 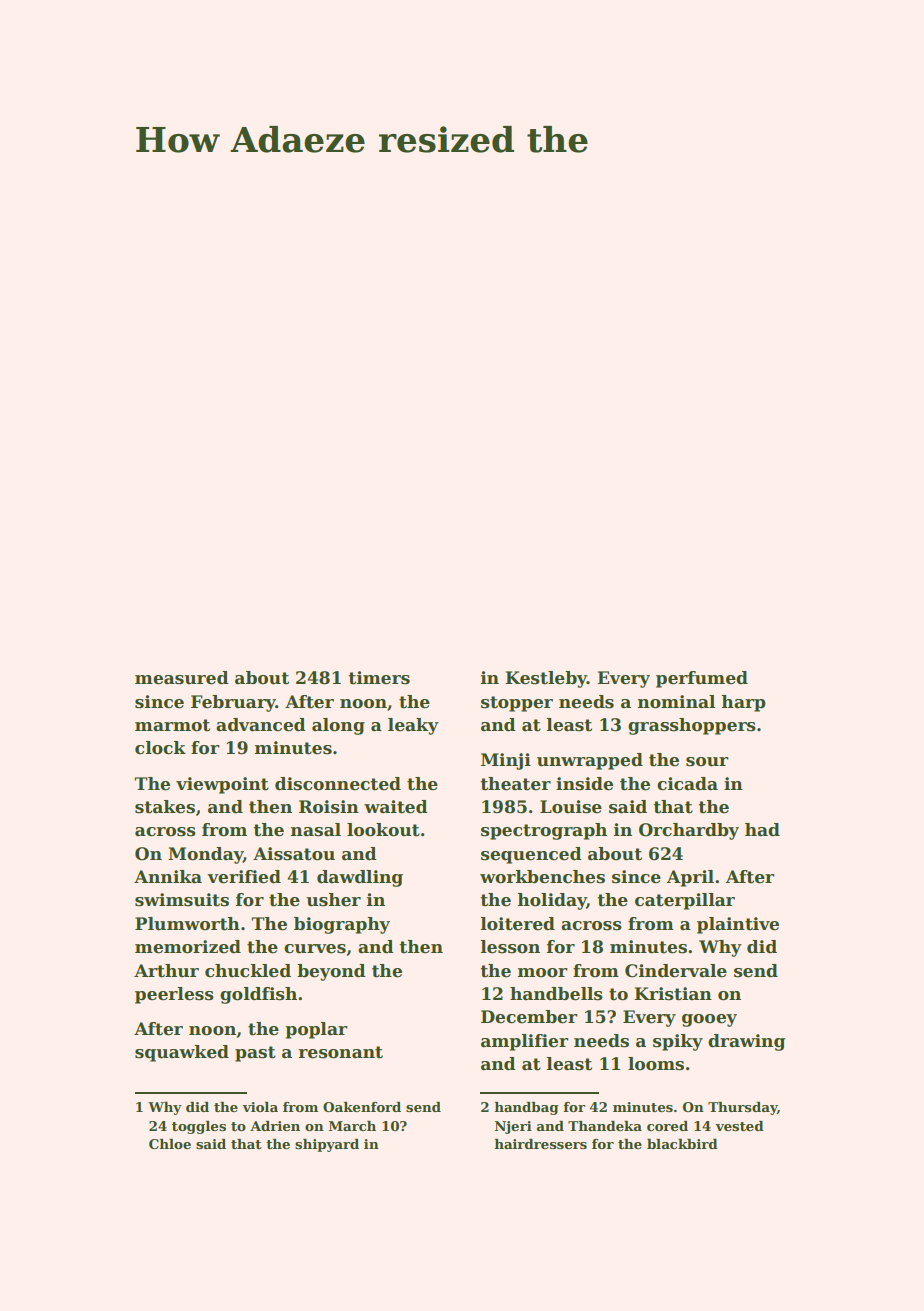 What do you see at coordinates (362, 1107) in the screenshot?
I see `Oakenford` at bounding box center [362, 1107].
